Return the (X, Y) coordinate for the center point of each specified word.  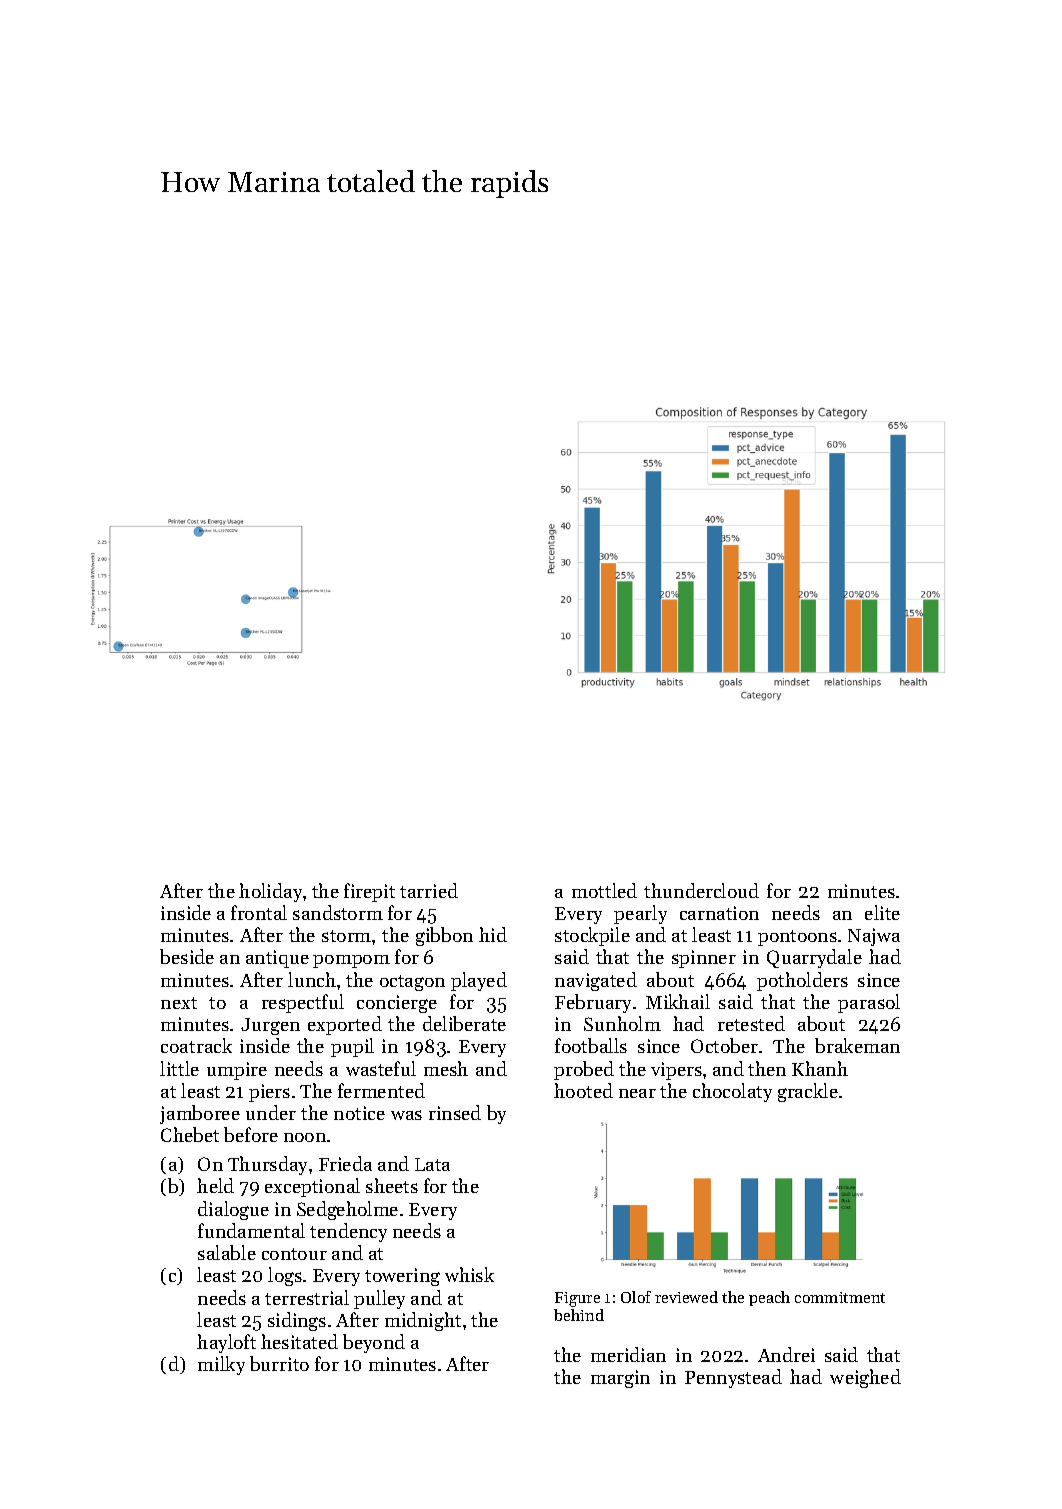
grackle (808, 1092)
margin (620, 1379)
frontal (259, 912)
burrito (279, 1363)
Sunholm (622, 1023)
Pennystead (733, 1378)
